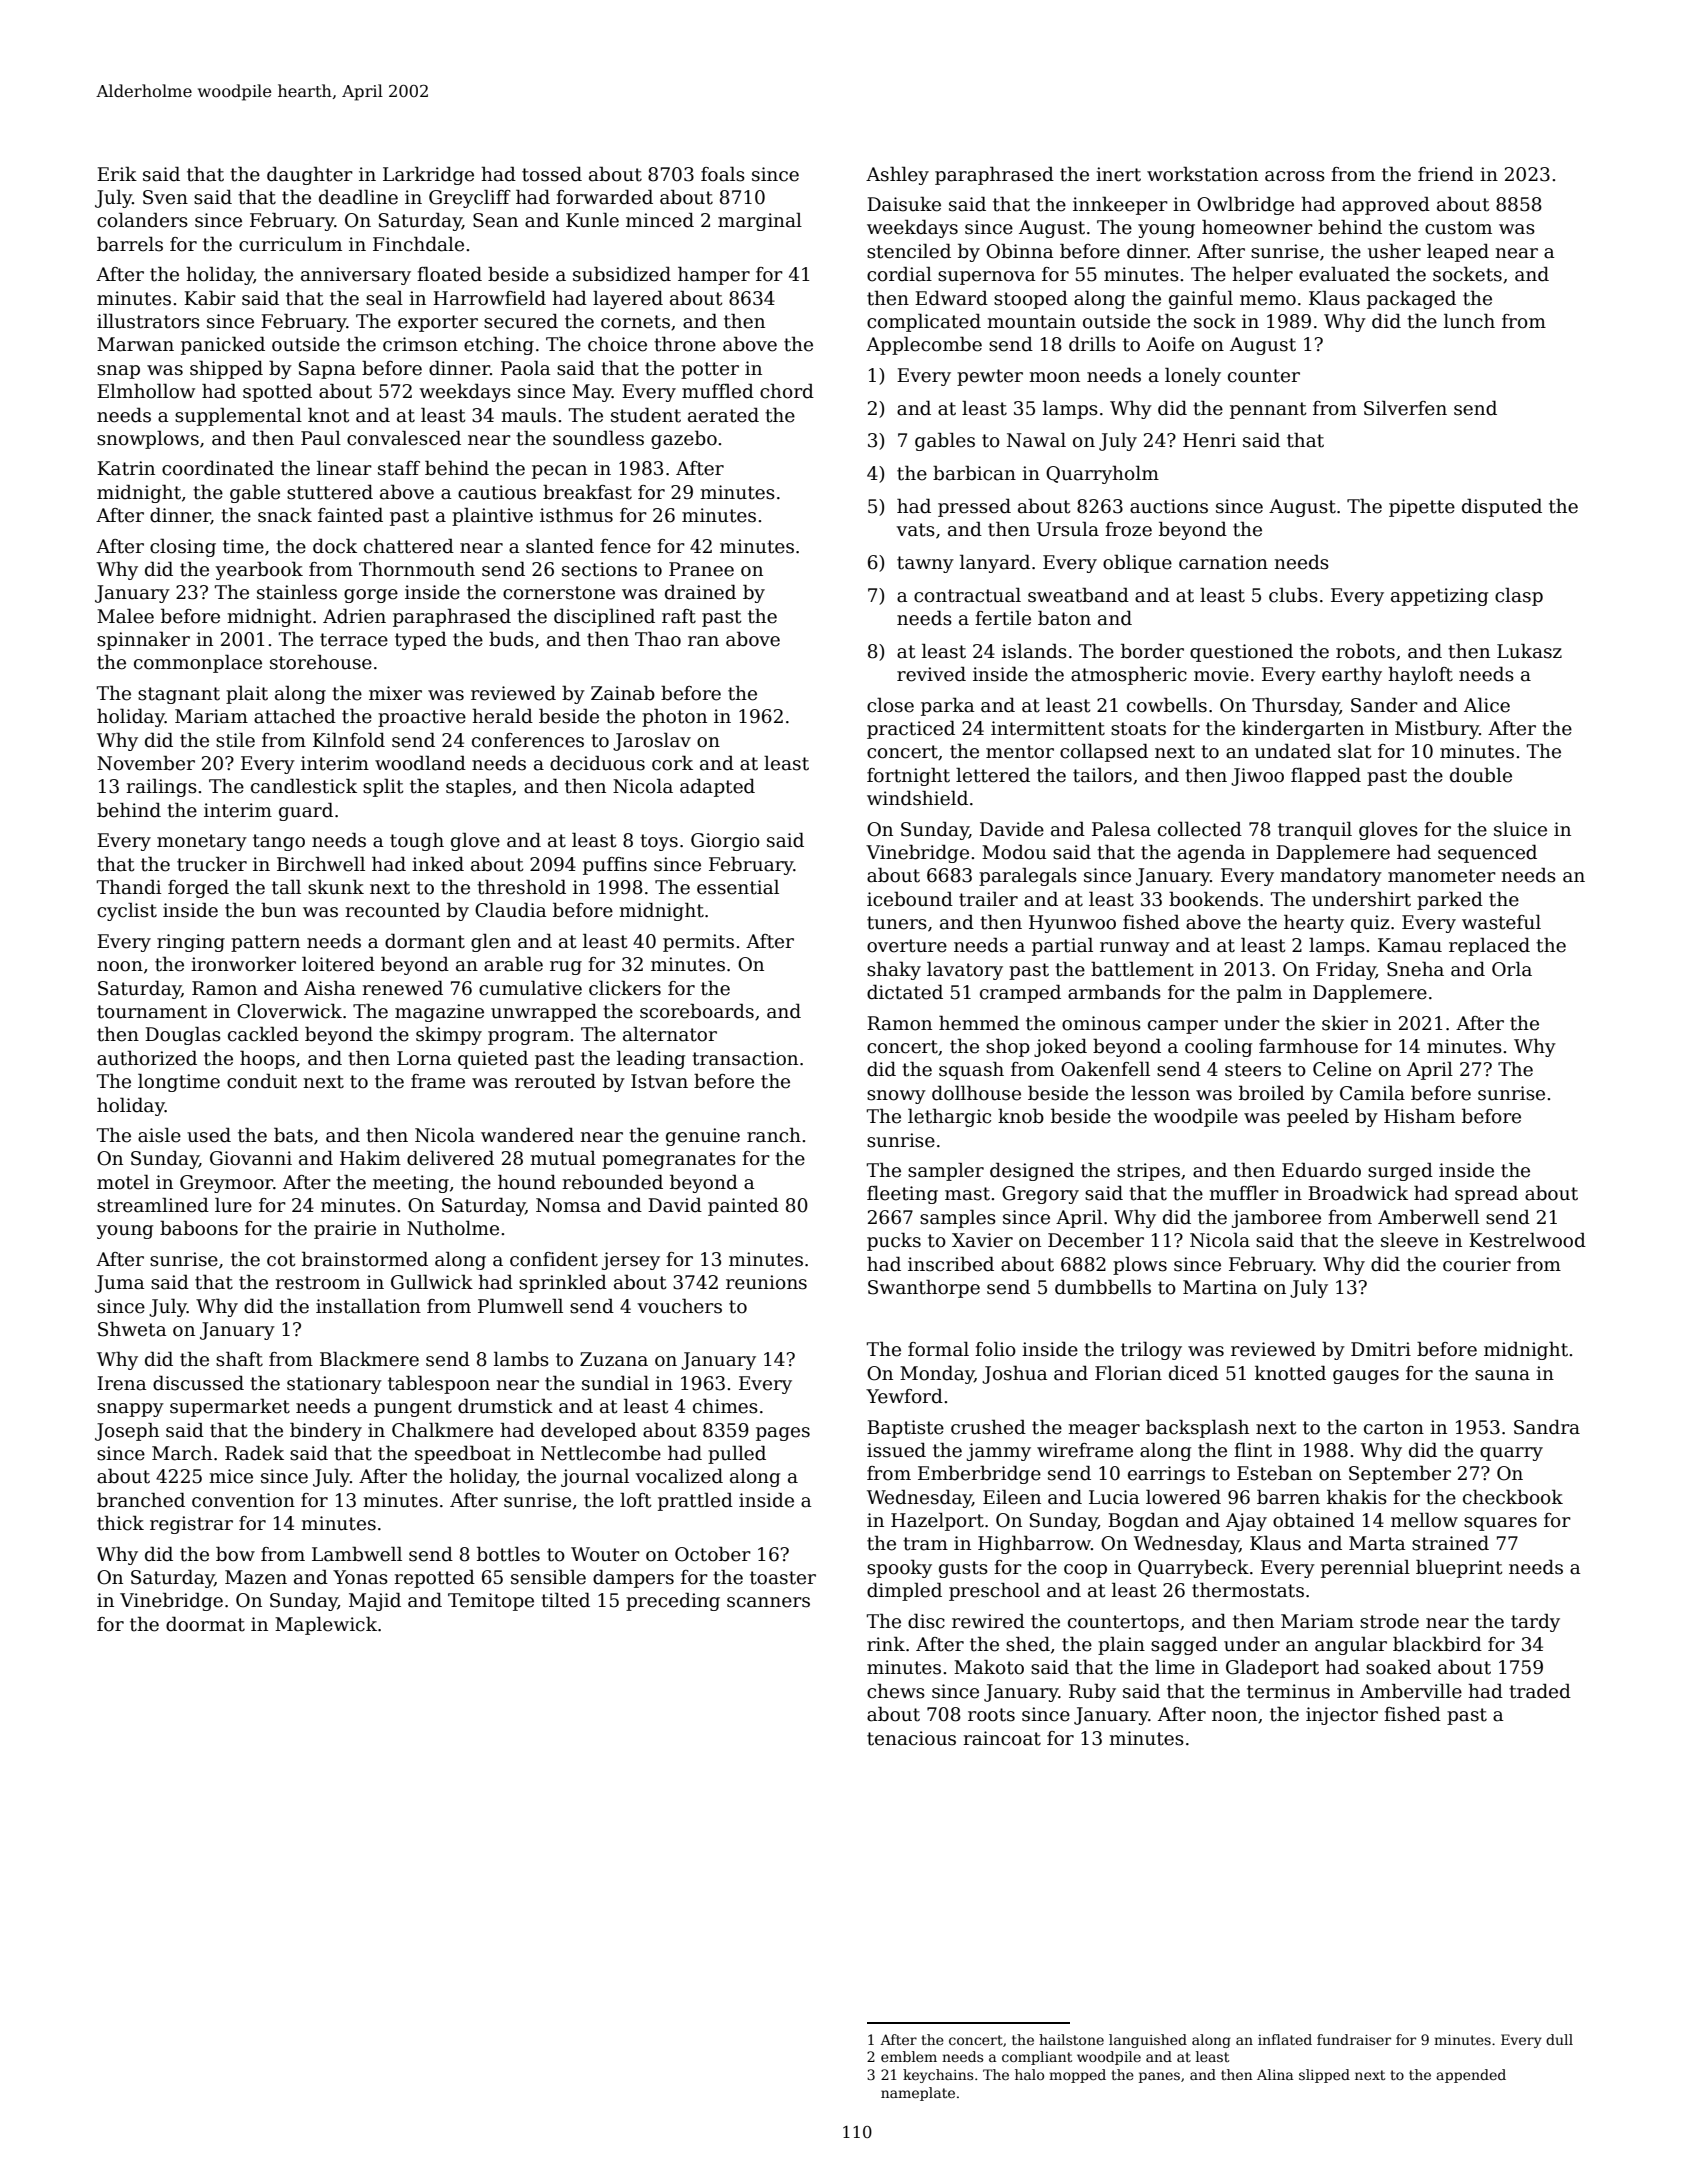 The image size is (1683, 2178). I want to click on Zainab, so click(623, 693).
